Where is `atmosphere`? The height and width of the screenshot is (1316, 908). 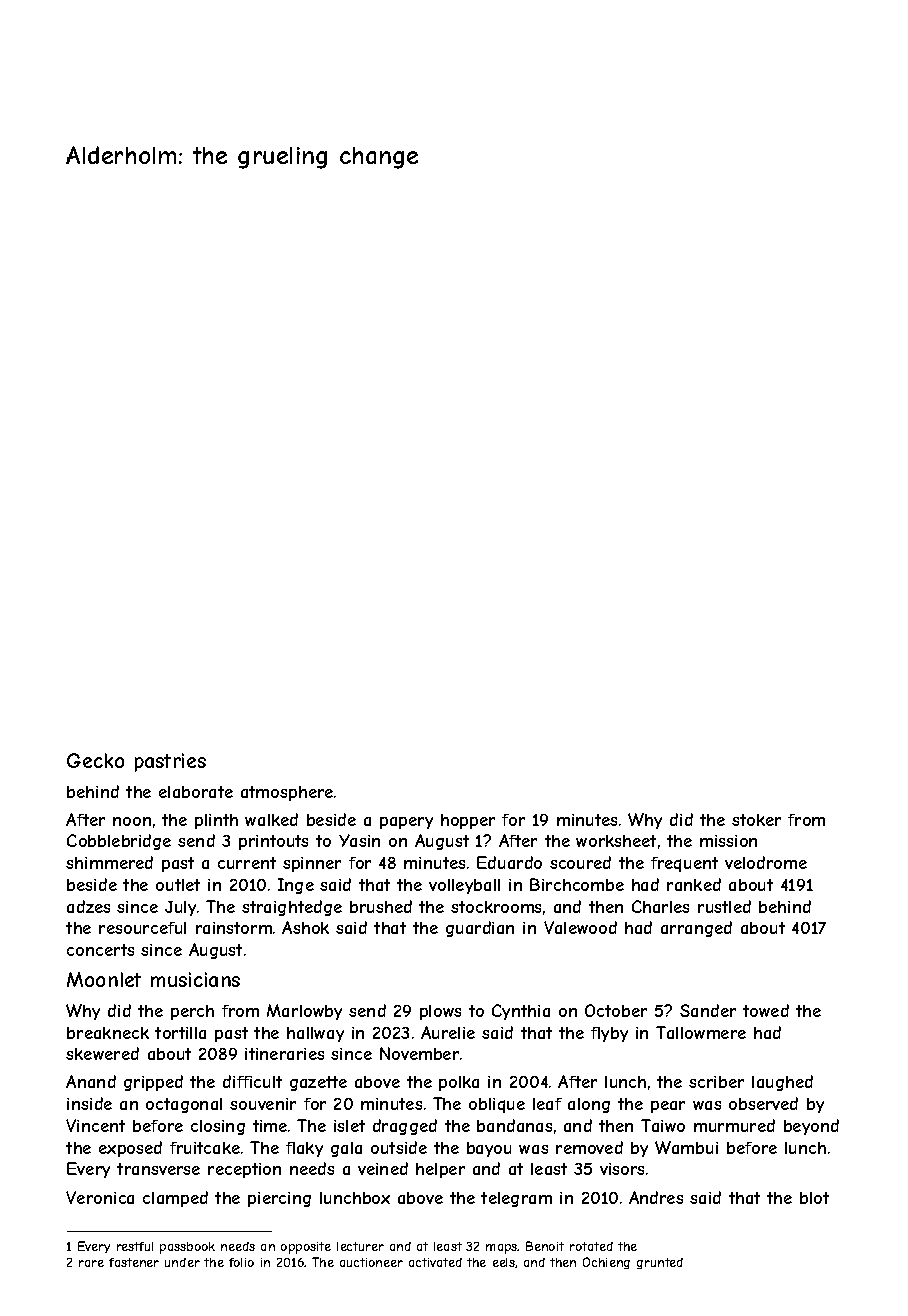
atmosphere is located at coordinates (287, 793).
